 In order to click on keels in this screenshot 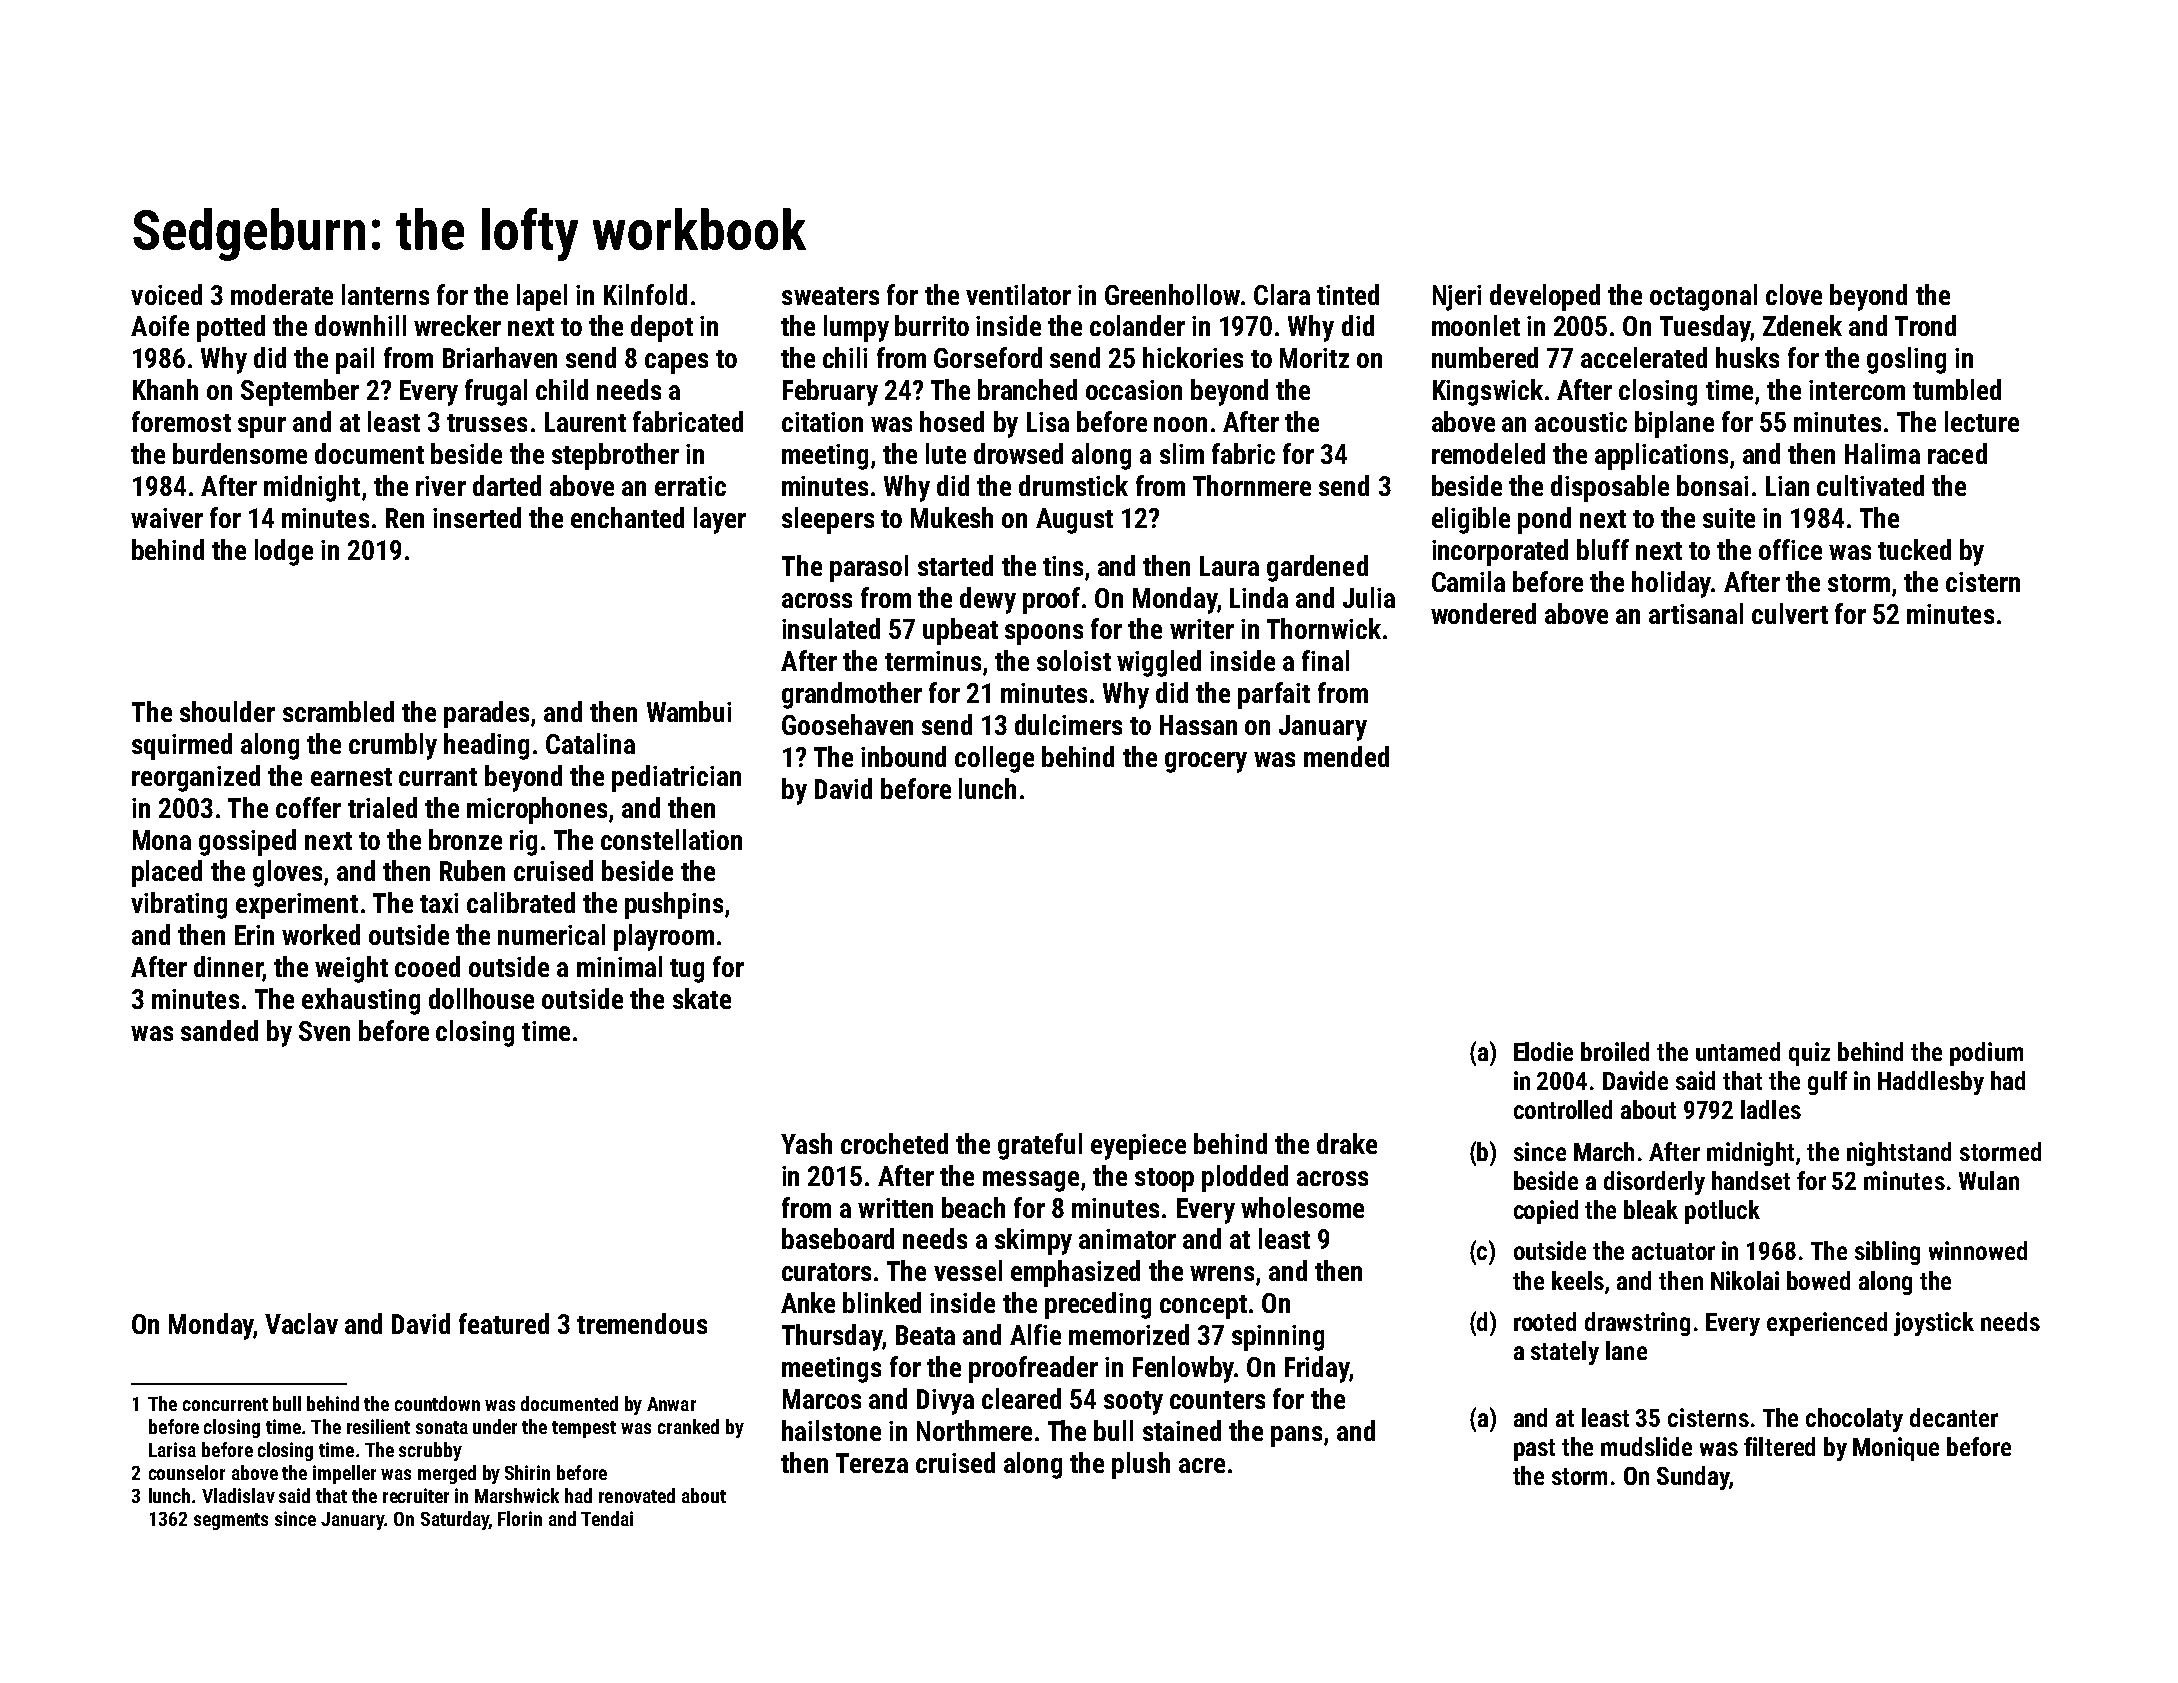, I will do `click(1578, 1280)`.
